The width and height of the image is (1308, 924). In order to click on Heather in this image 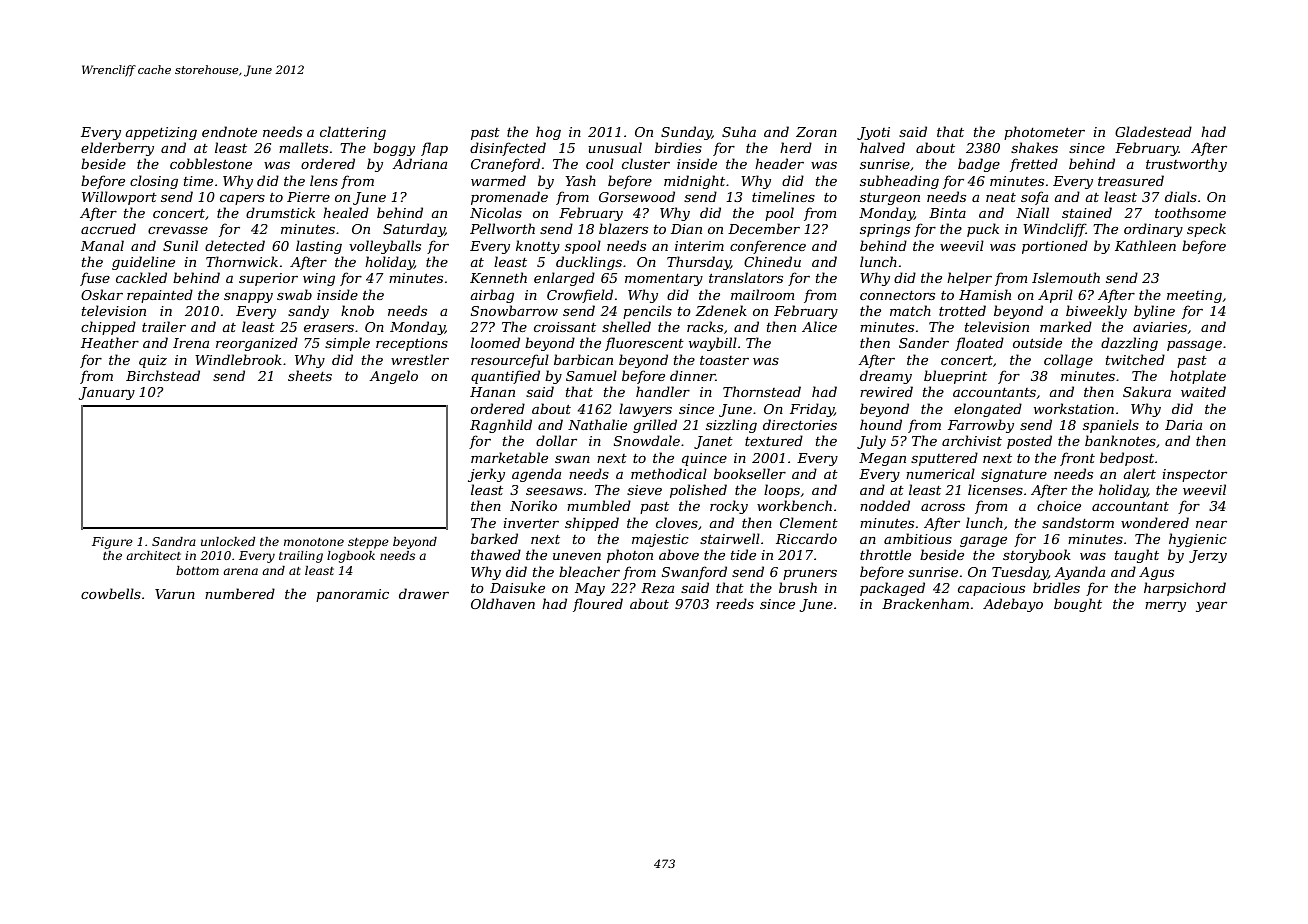, I will do `click(110, 342)`.
